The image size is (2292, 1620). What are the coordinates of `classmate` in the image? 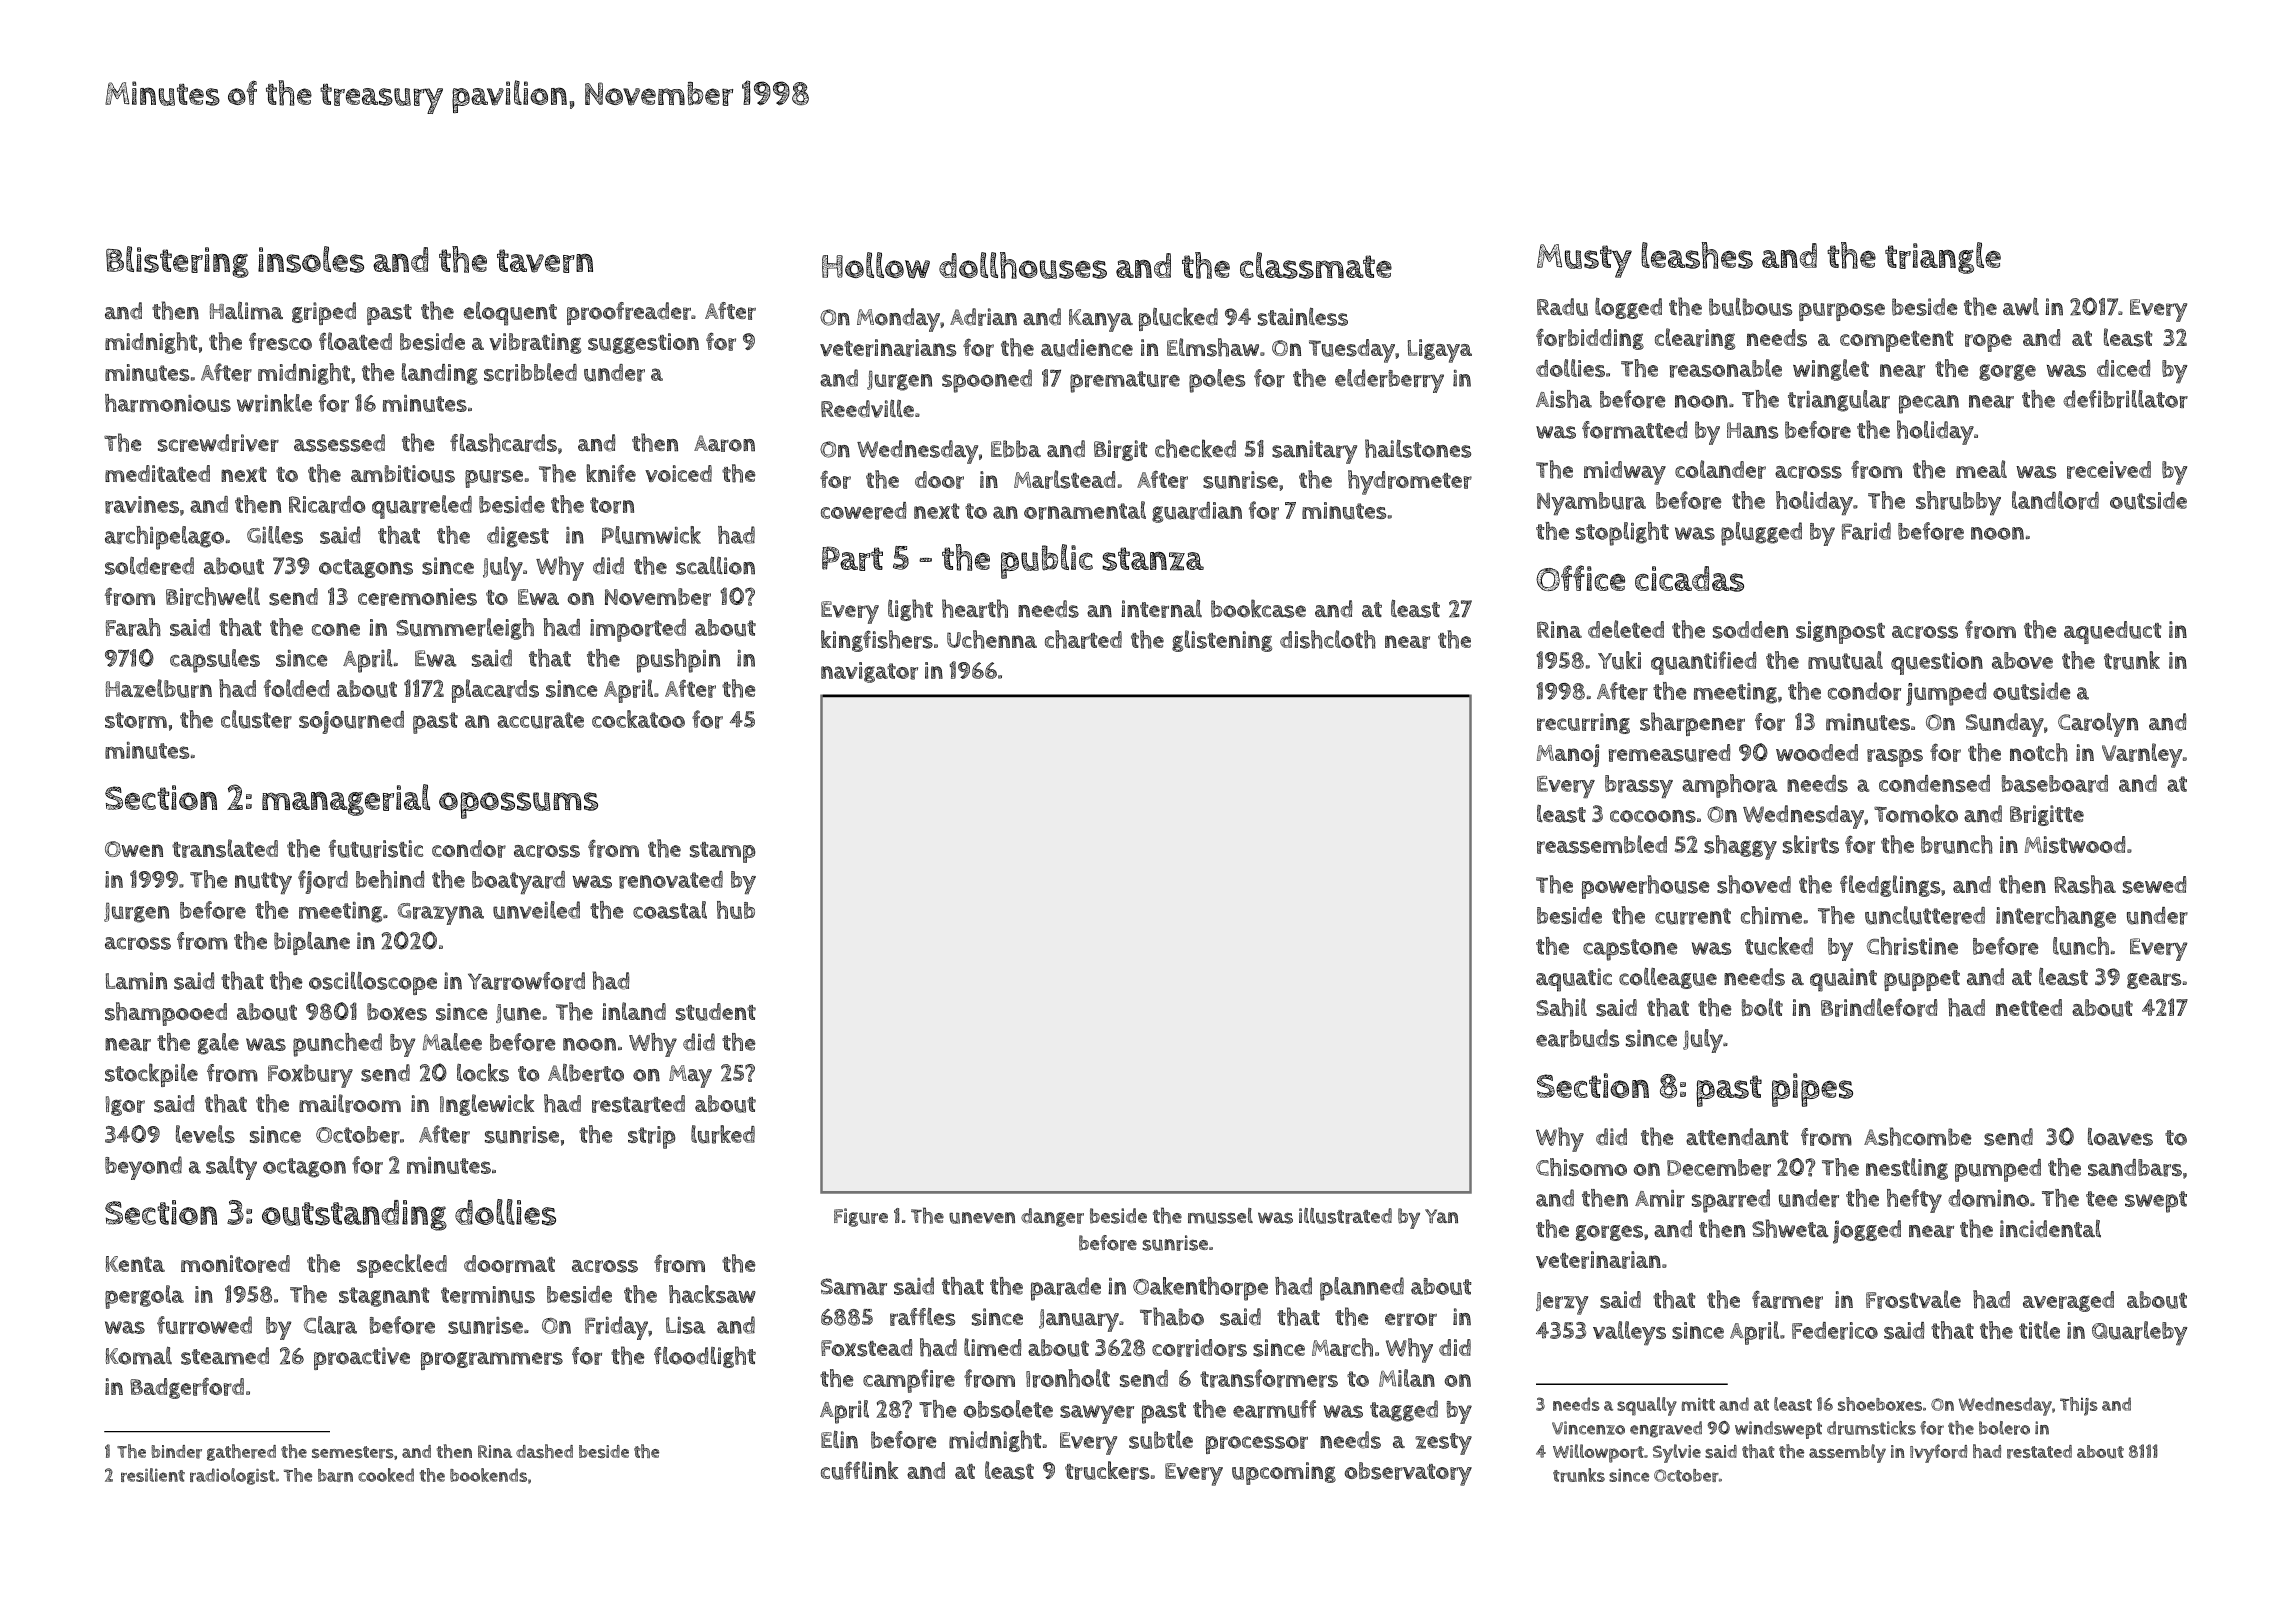 It's located at (1316, 265).
